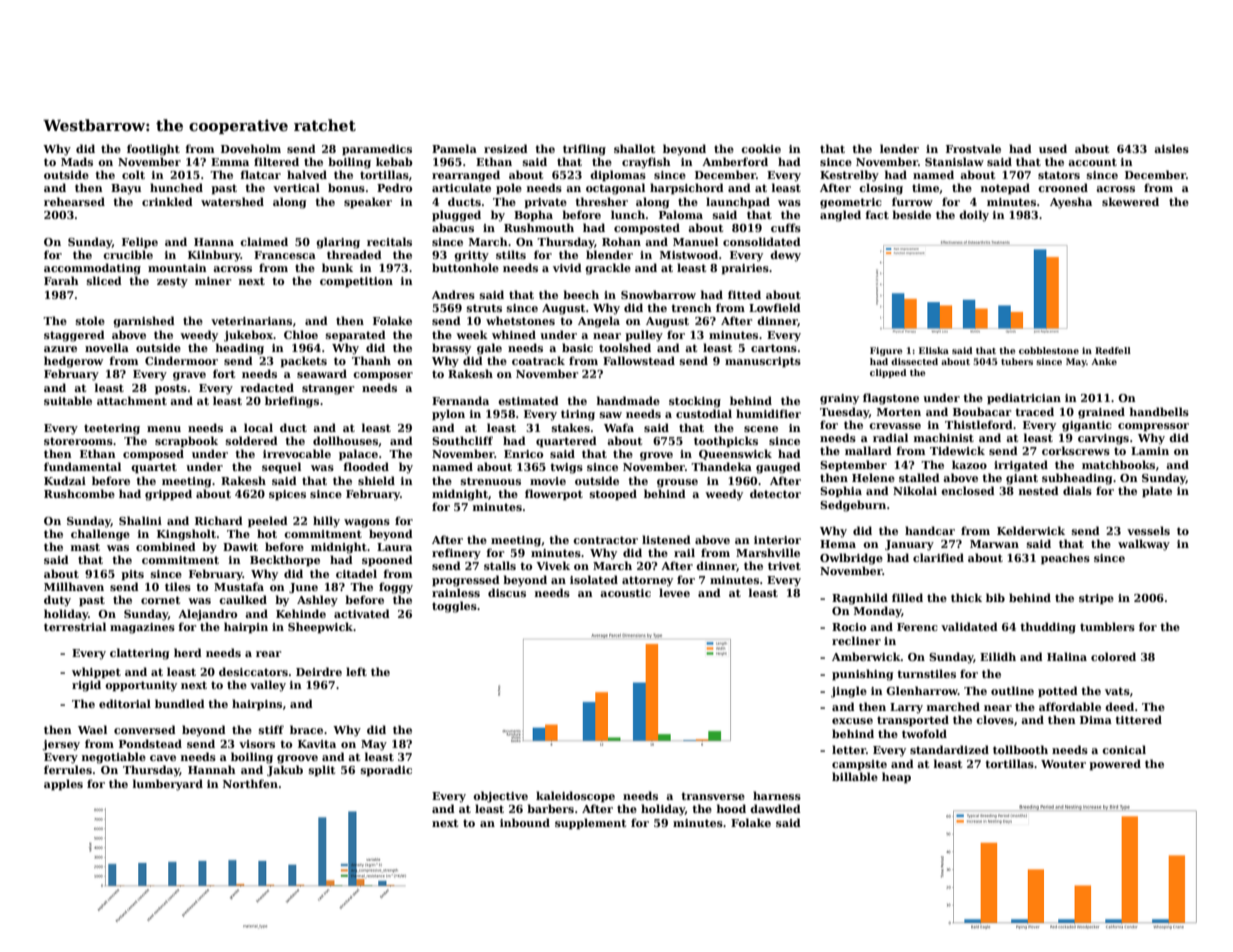  I want to click on supplement, so click(590, 824).
